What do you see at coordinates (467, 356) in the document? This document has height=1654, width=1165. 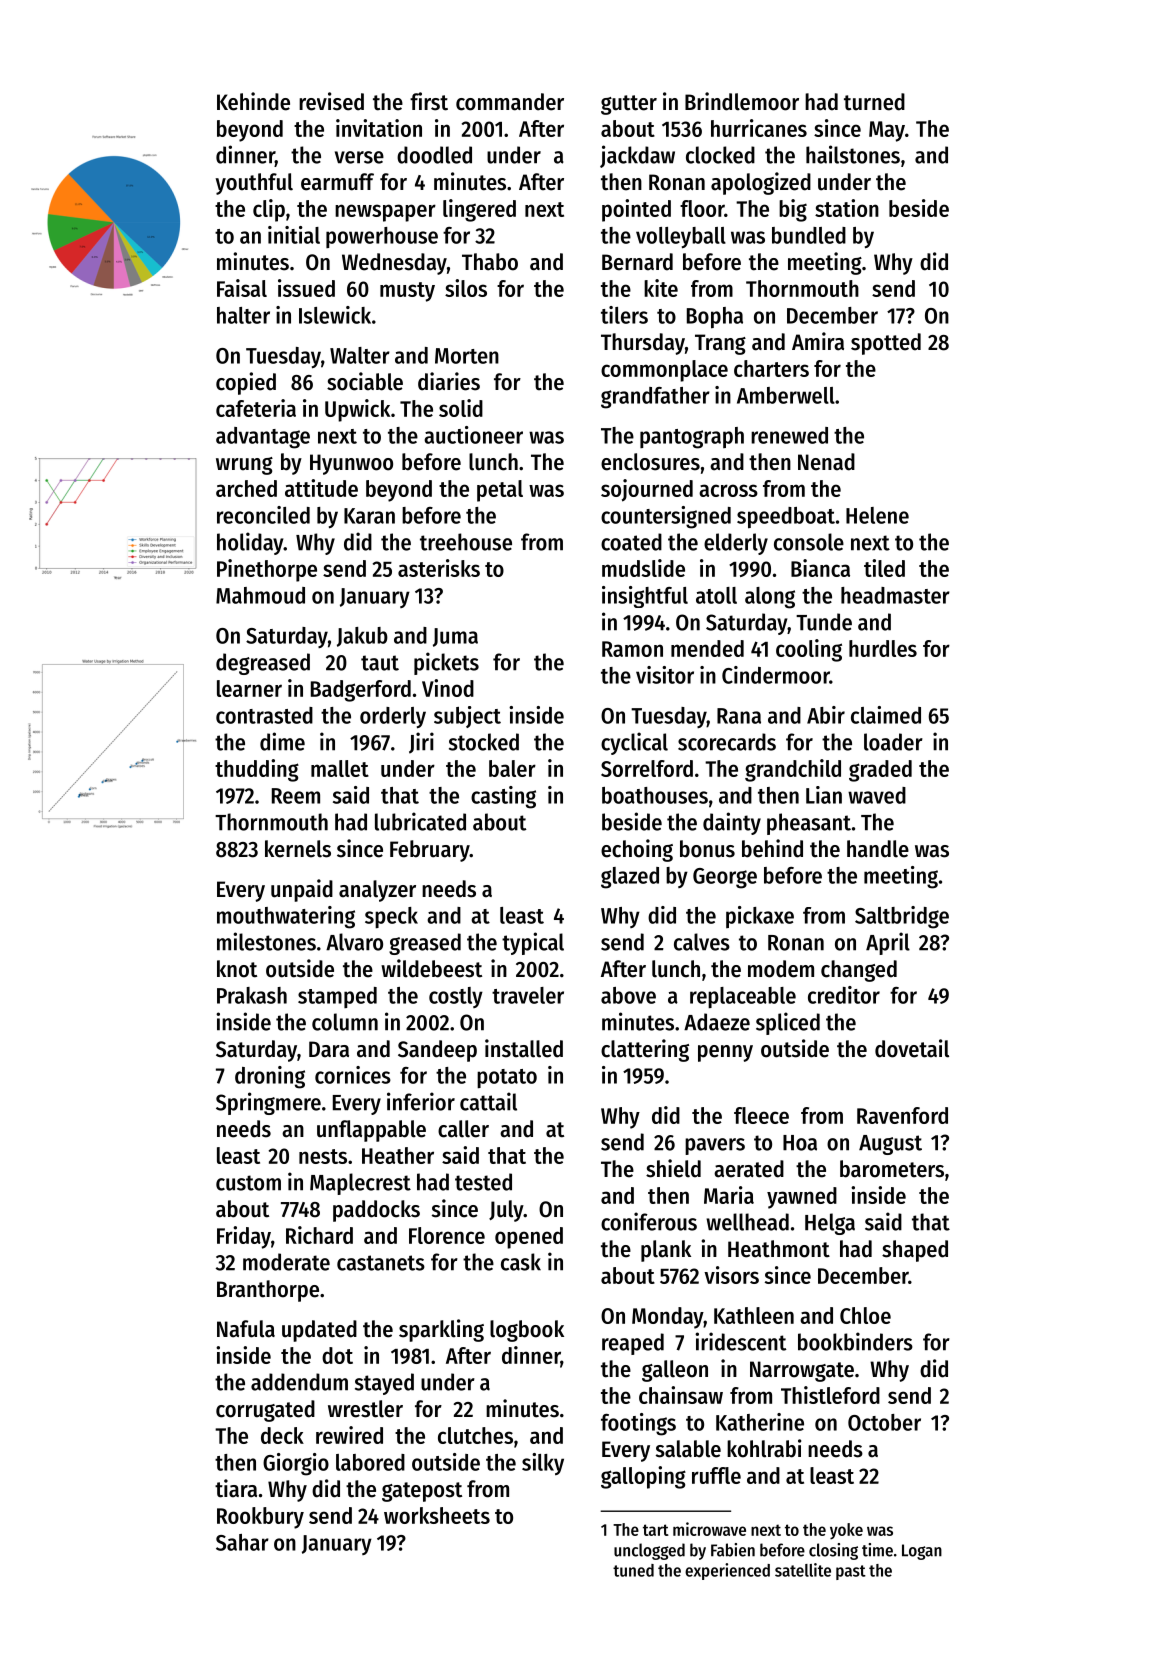 I see `Morten` at bounding box center [467, 356].
